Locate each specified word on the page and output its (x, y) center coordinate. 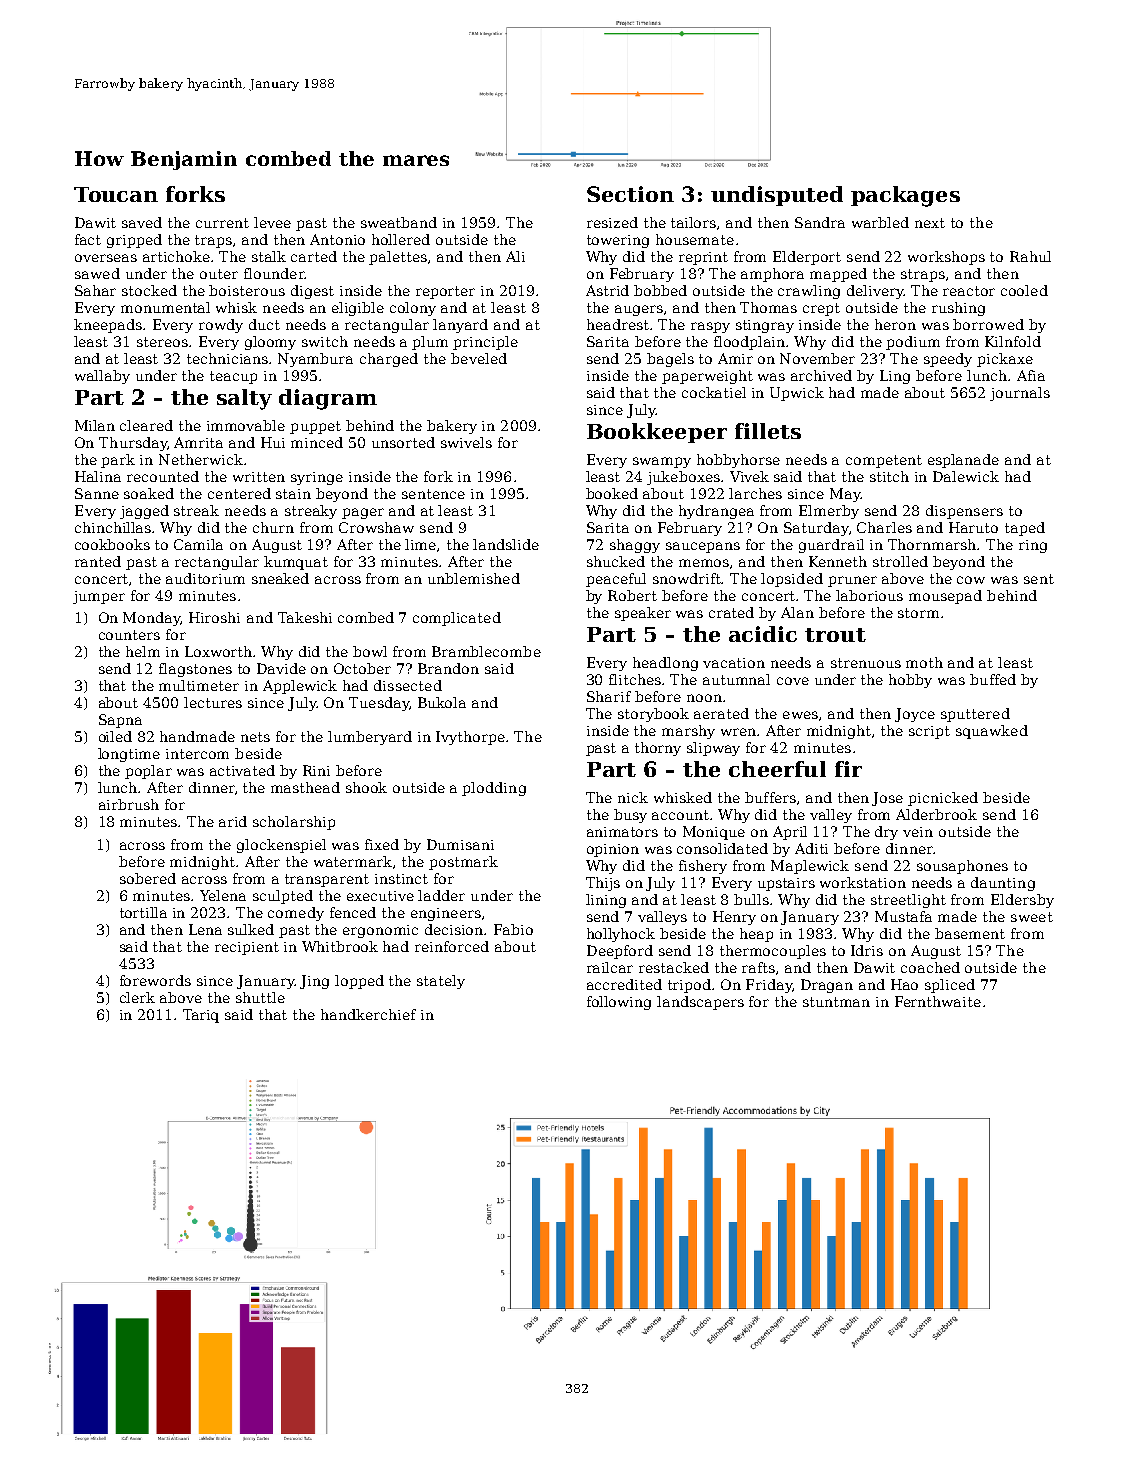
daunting (1003, 884)
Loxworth (218, 651)
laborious (869, 595)
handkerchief (368, 1014)
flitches (635, 679)
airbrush (129, 804)
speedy (948, 360)
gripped (134, 241)
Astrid (607, 290)
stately (441, 982)
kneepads (109, 326)
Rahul (1030, 256)
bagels (670, 360)
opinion (613, 850)
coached (930, 967)
